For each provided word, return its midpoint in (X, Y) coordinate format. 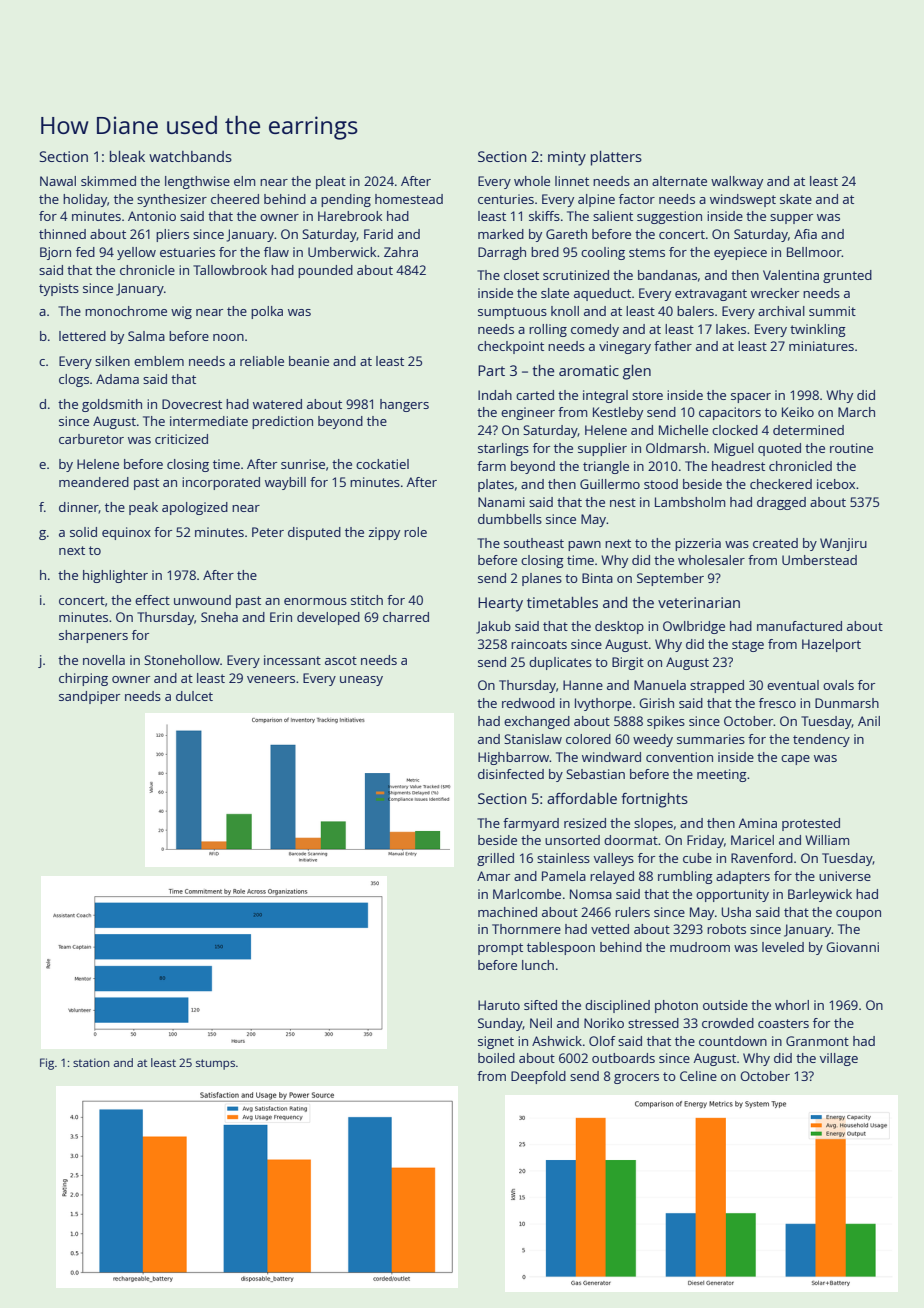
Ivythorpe (603, 704)
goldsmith (112, 405)
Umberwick (342, 252)
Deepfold (538, 1077)
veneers (271, 679)
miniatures (821, 346)
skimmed (108, 181)
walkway (737, 182)
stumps (215, 1064)
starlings (503, 449)
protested (811, 824)
